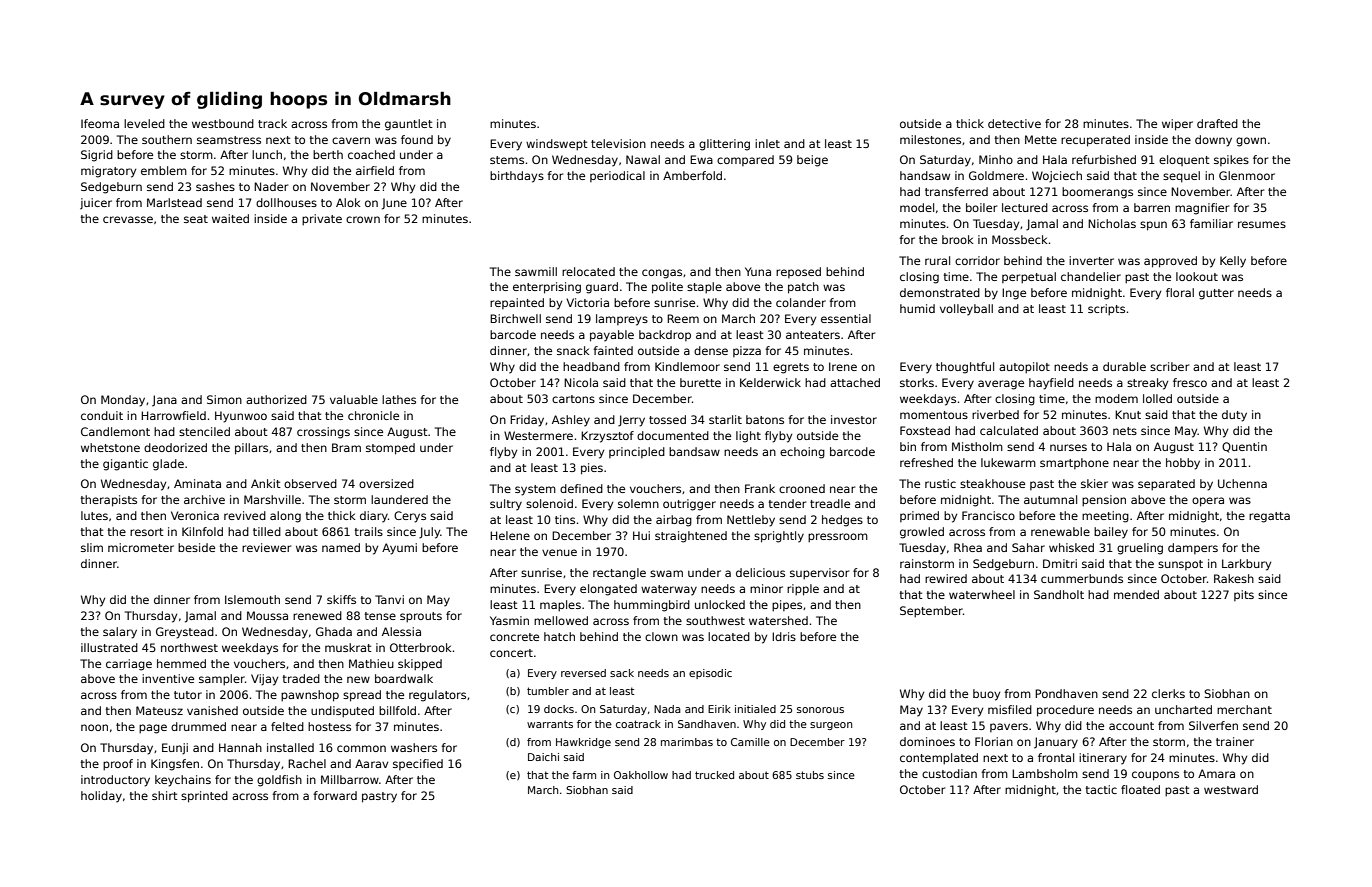 This screenshot has width=1372, height=887. What do you see at coordinates (949, 773) in the screenshot?
I see `custodian` at bounding box center [949, 773].
